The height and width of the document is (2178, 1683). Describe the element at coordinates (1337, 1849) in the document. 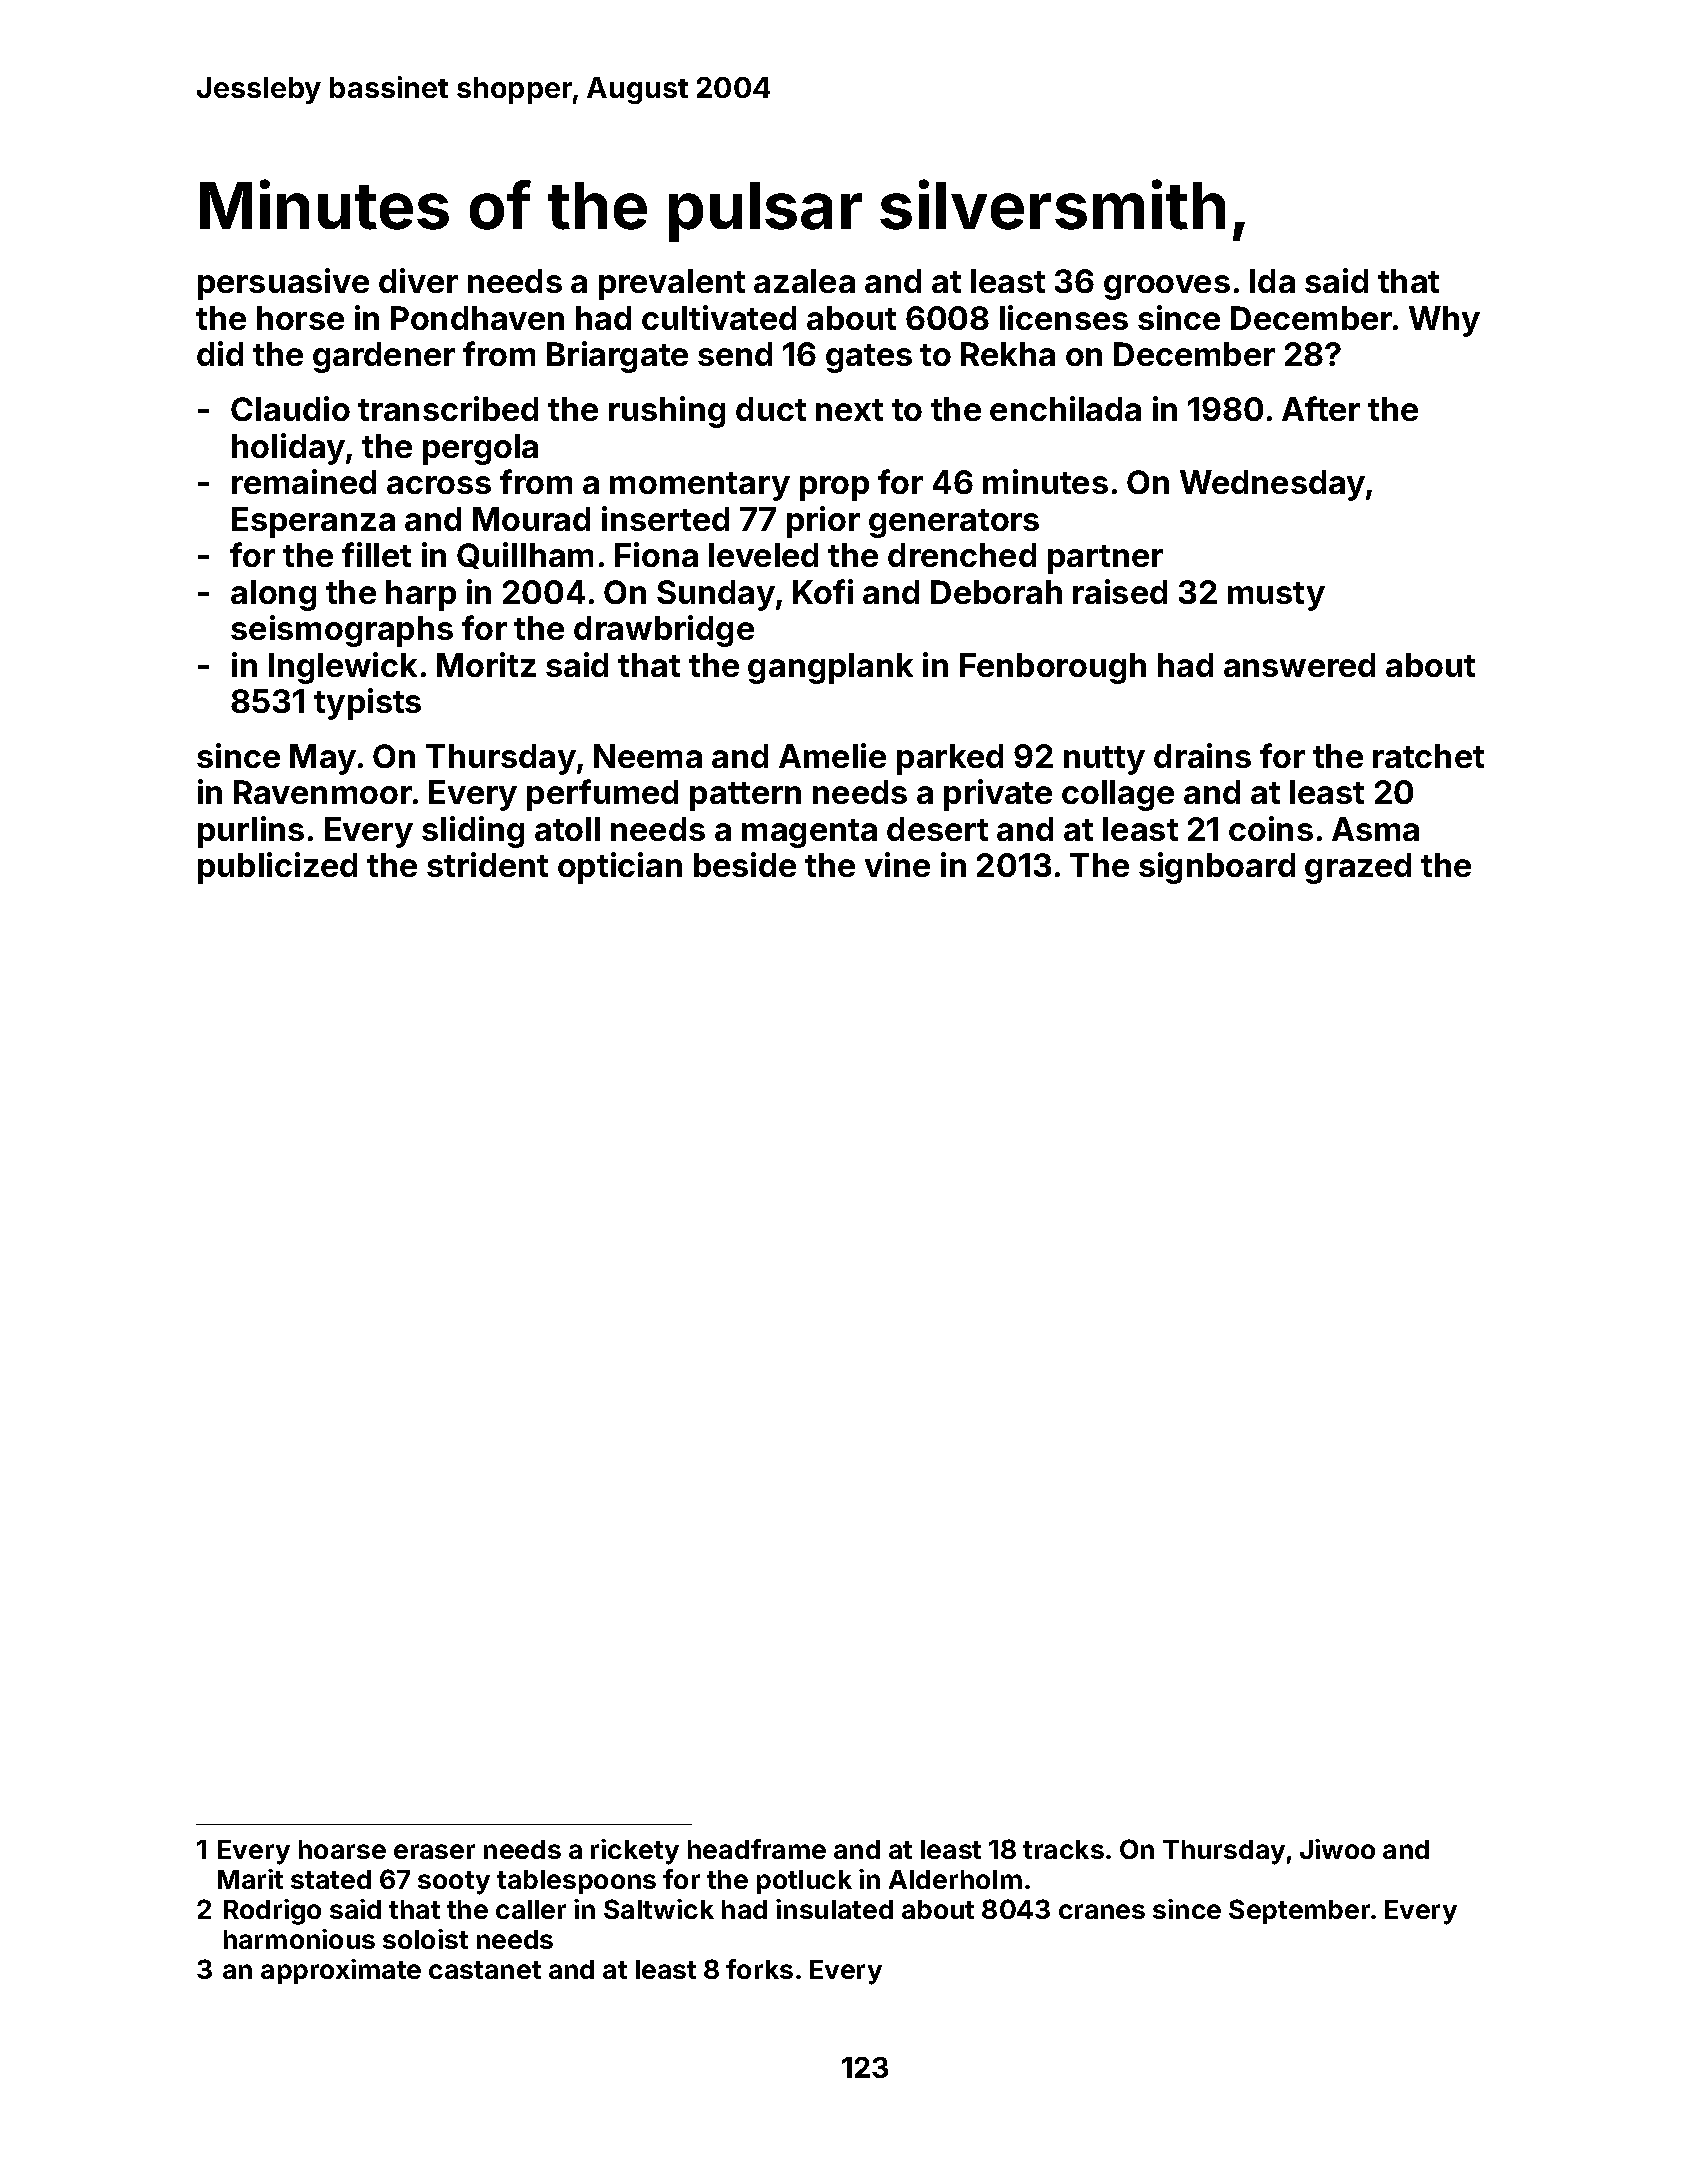

I see `Jiwoo` at that location.
